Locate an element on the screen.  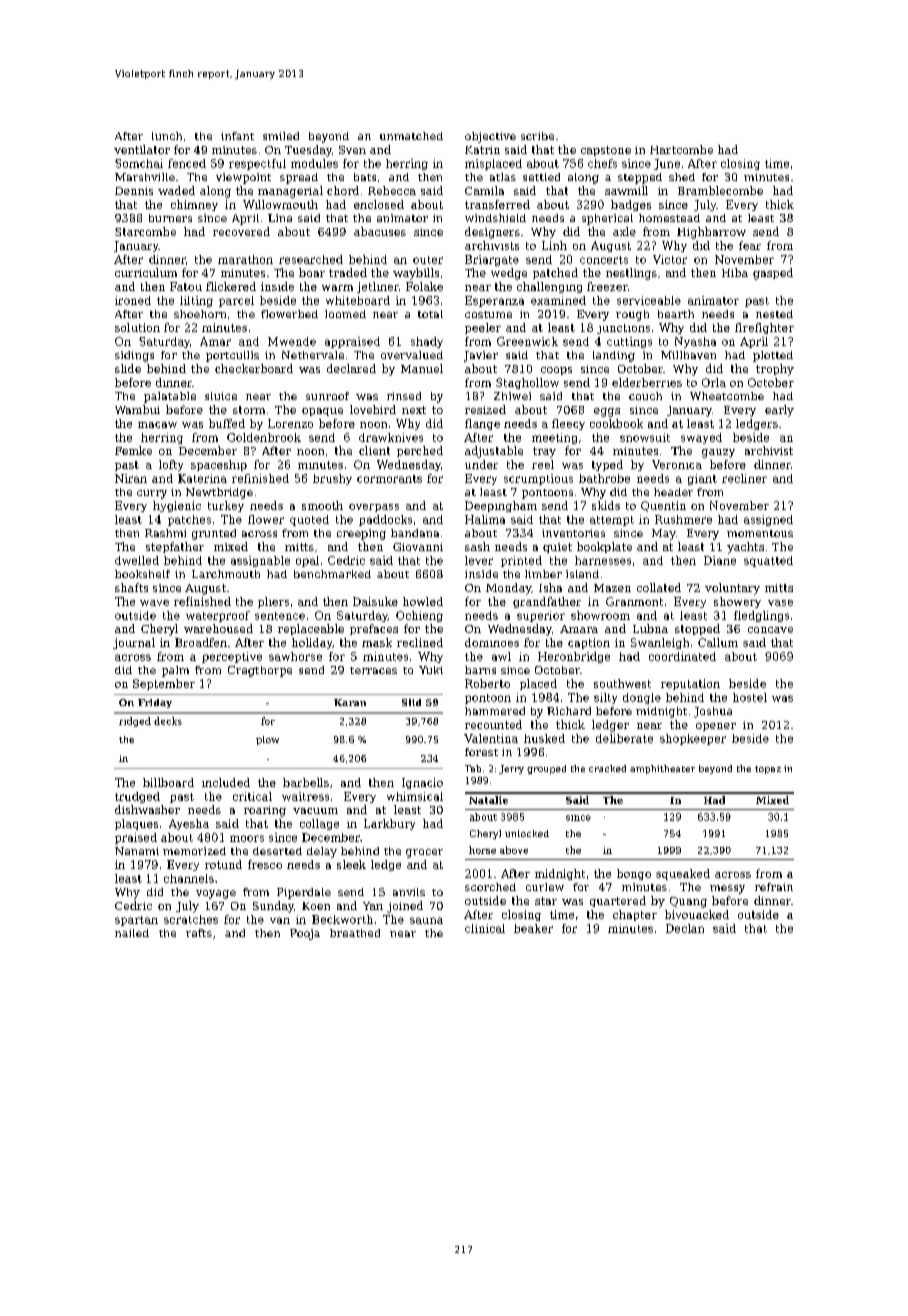
mask is located at coordinates (377, 642).
